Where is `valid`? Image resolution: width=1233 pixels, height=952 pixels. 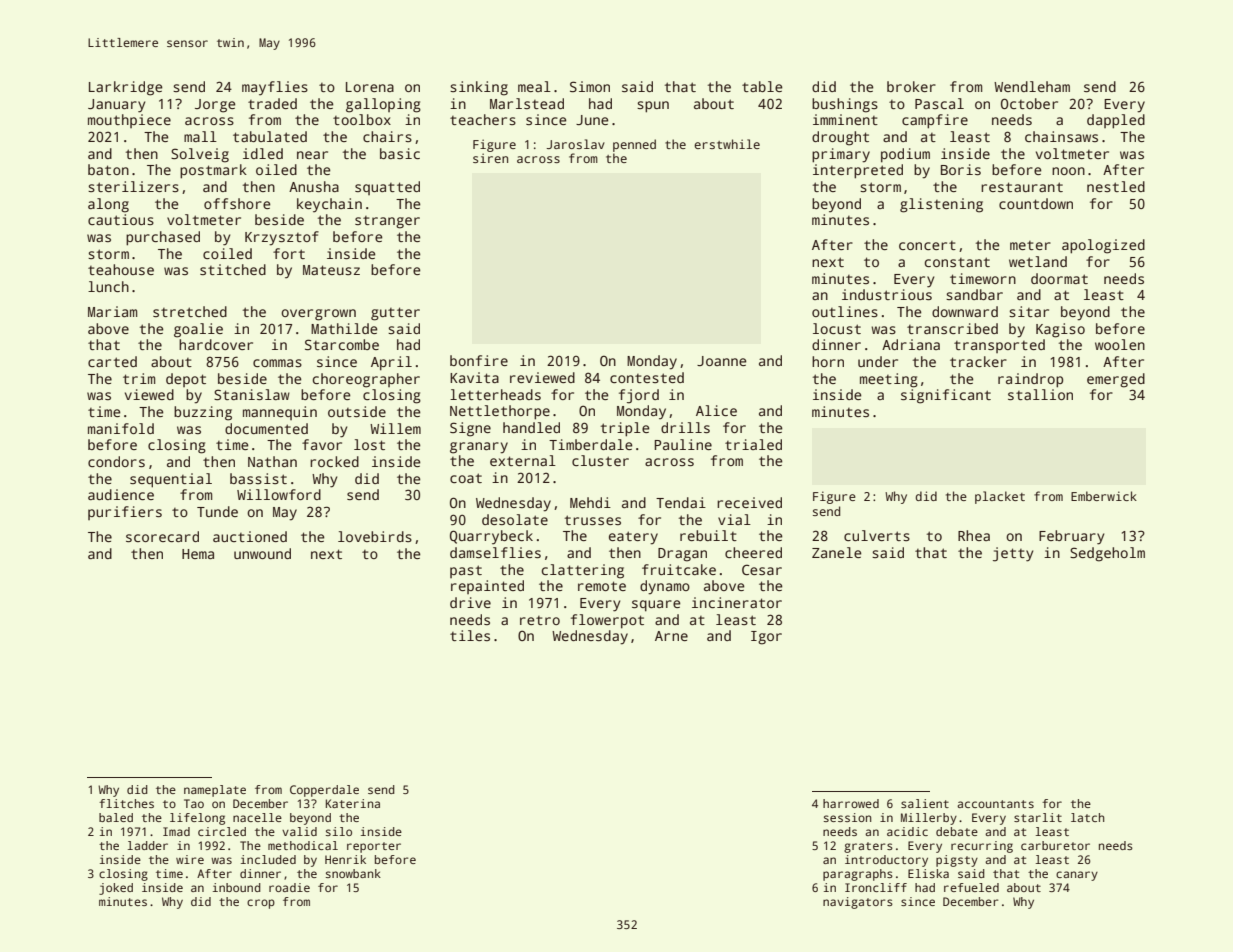
valid is located at coordinates (299, 831).
